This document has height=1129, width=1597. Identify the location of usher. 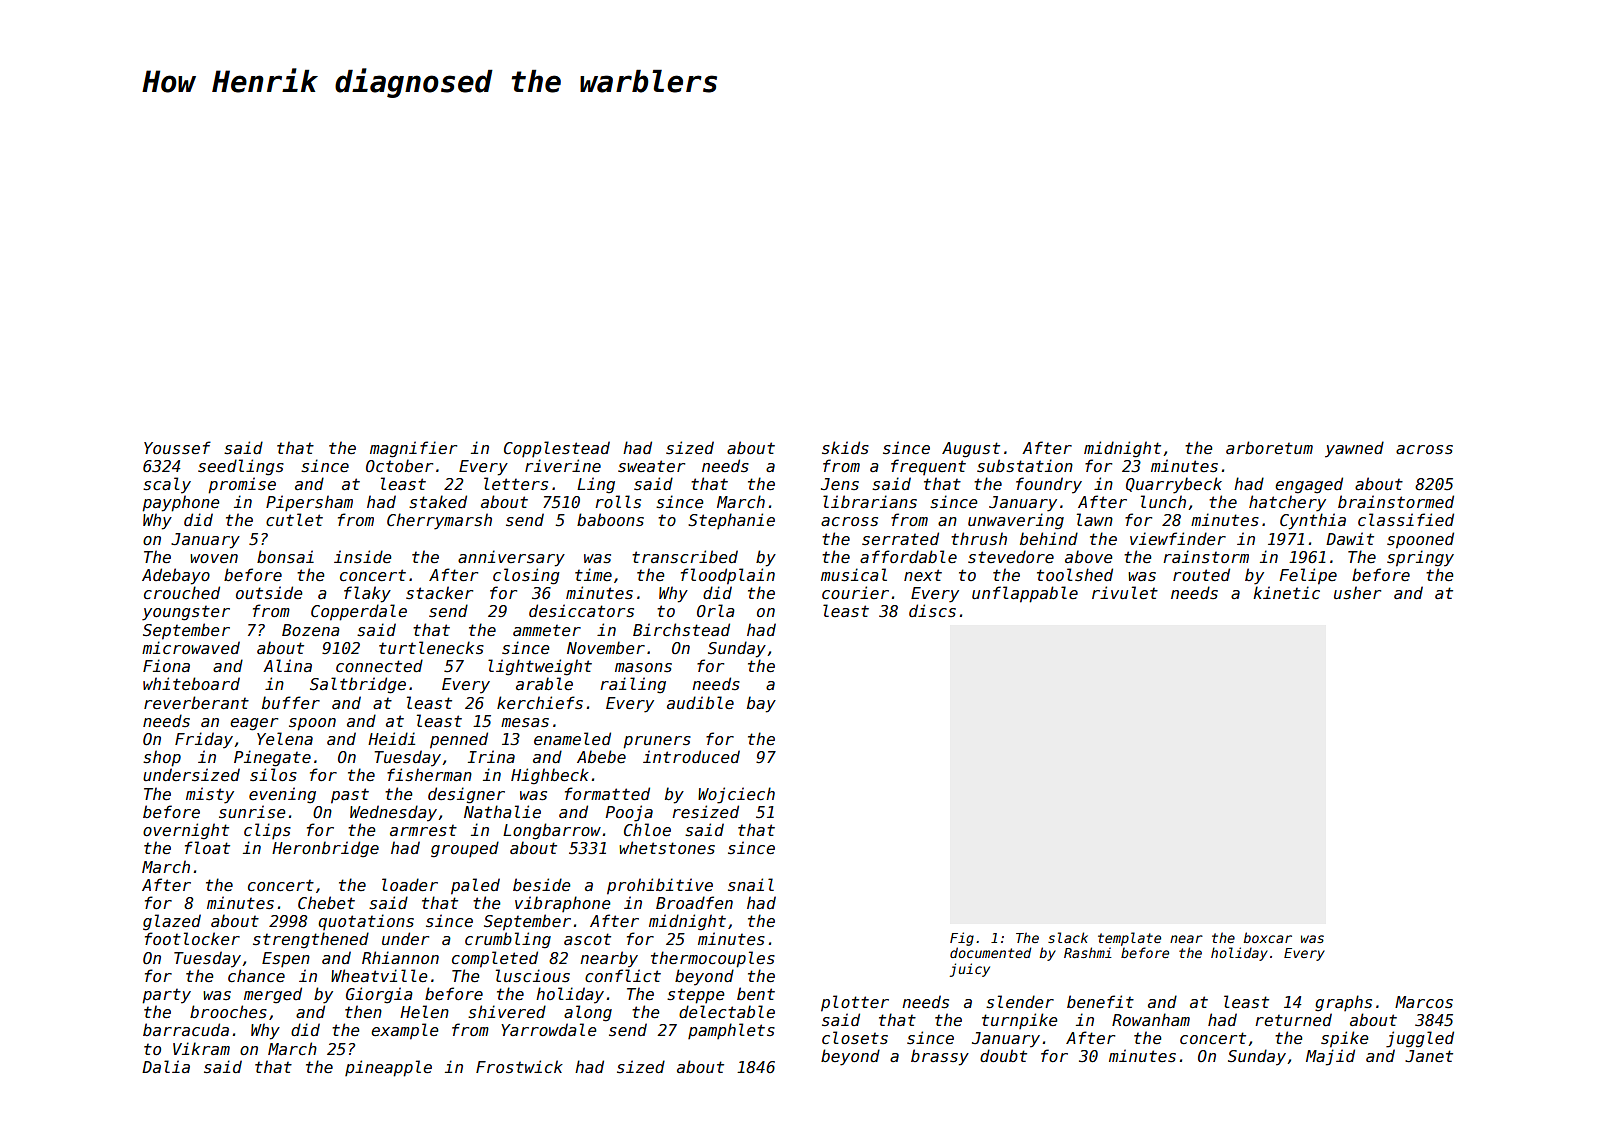
(1357, 593).
